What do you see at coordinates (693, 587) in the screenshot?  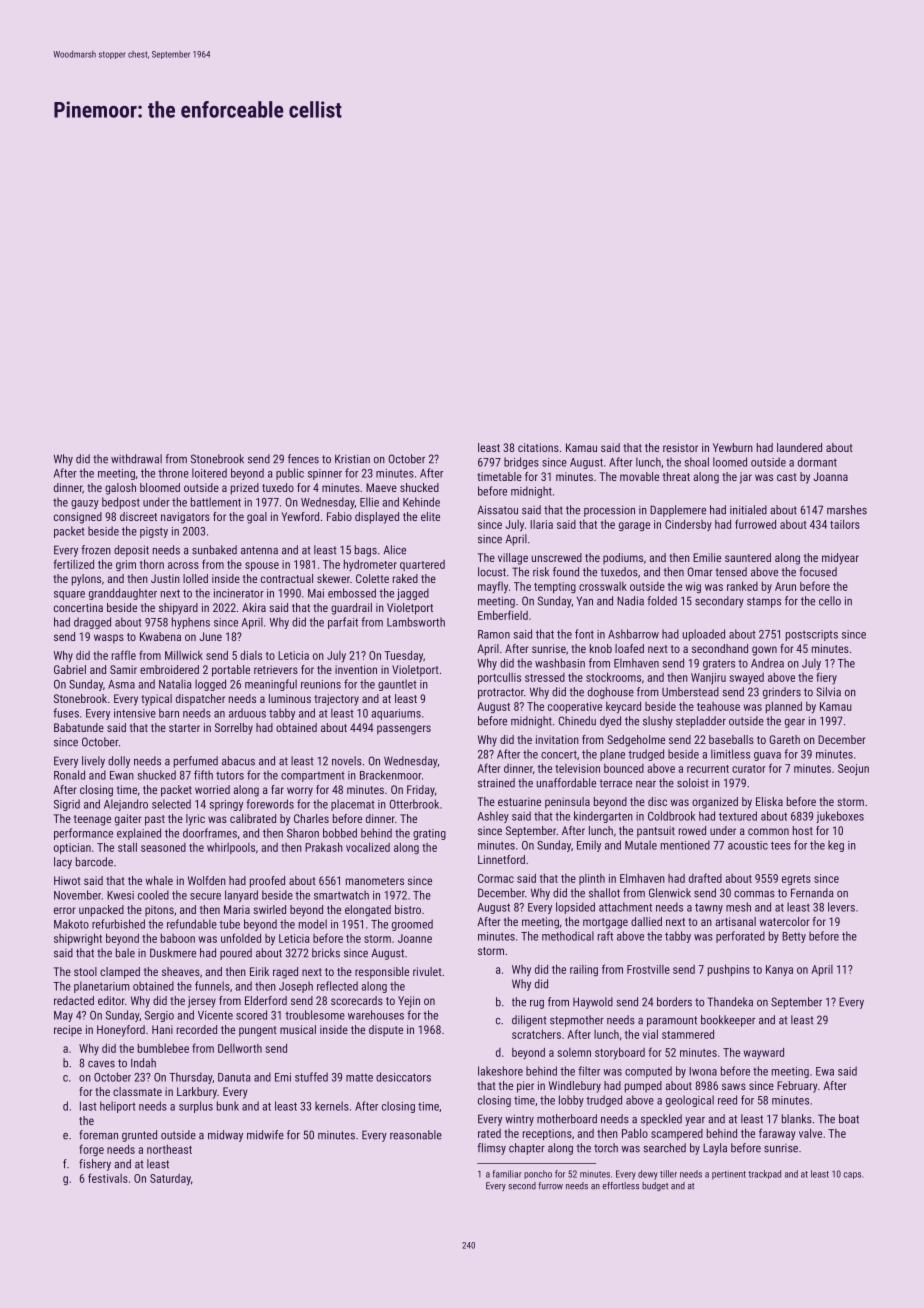 I see `wig` at bounding box center [693, 587].
